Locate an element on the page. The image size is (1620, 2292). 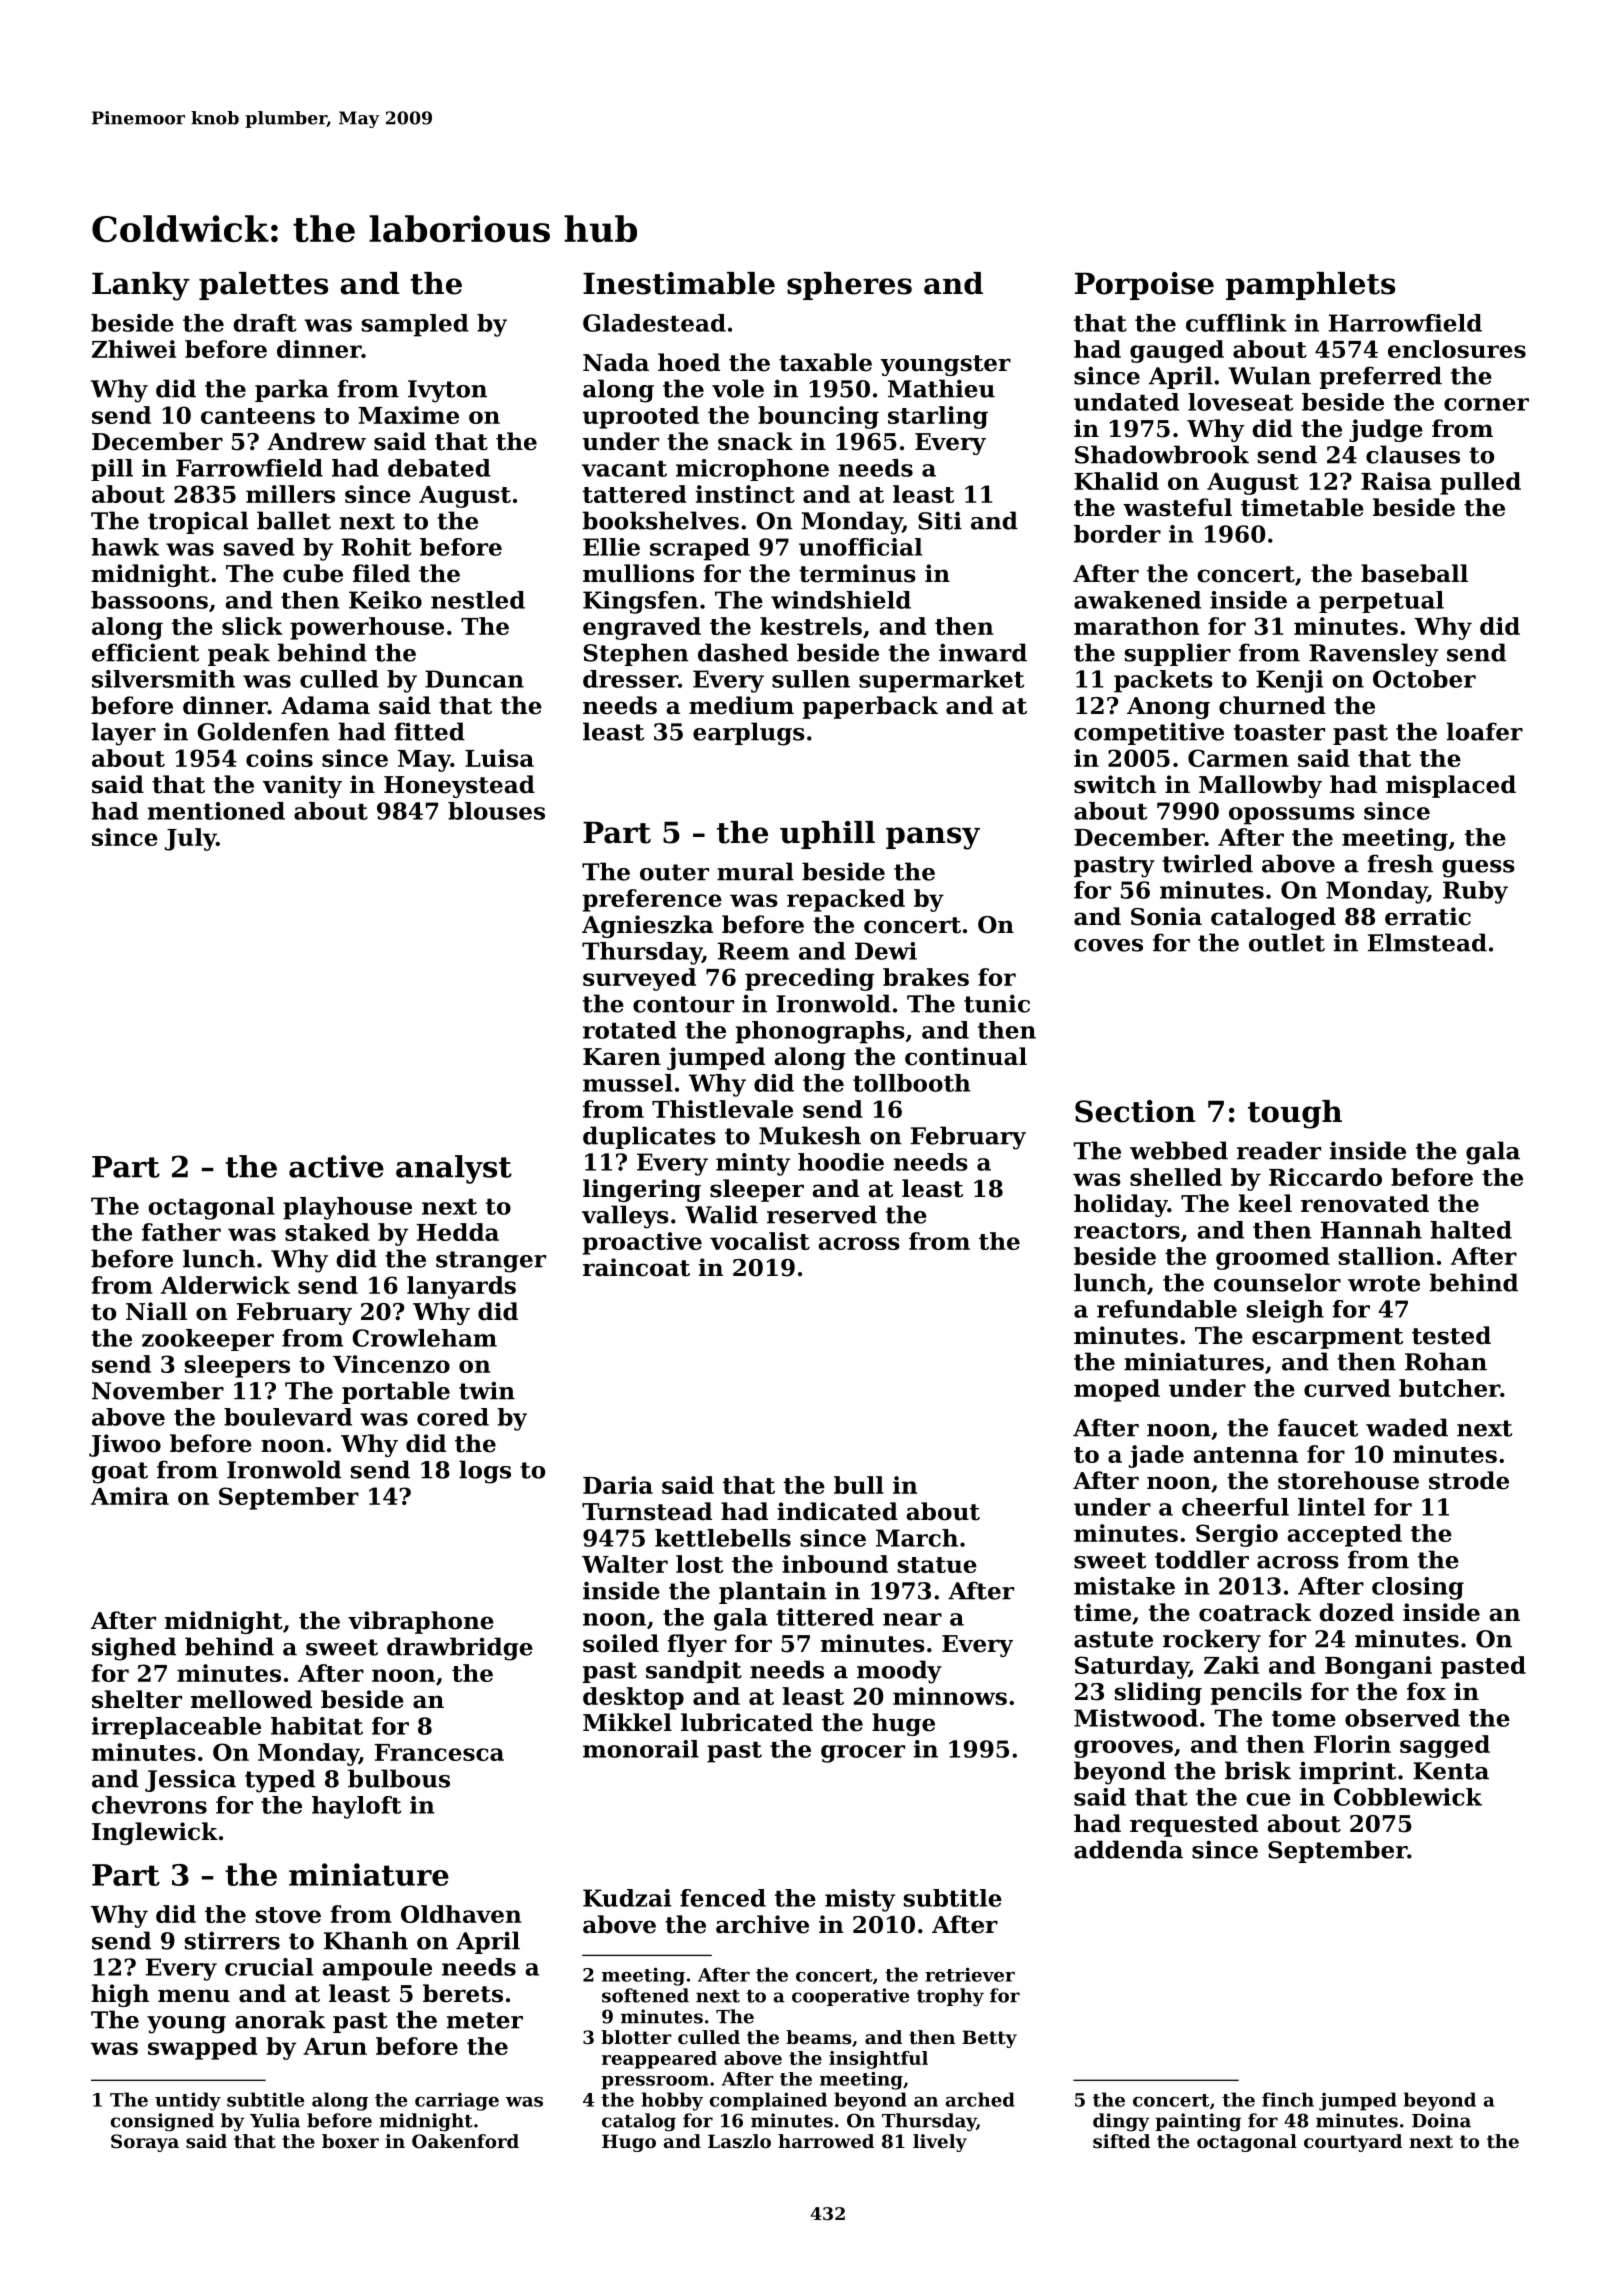
Elmstead is located at coordinates (1427, 942).
